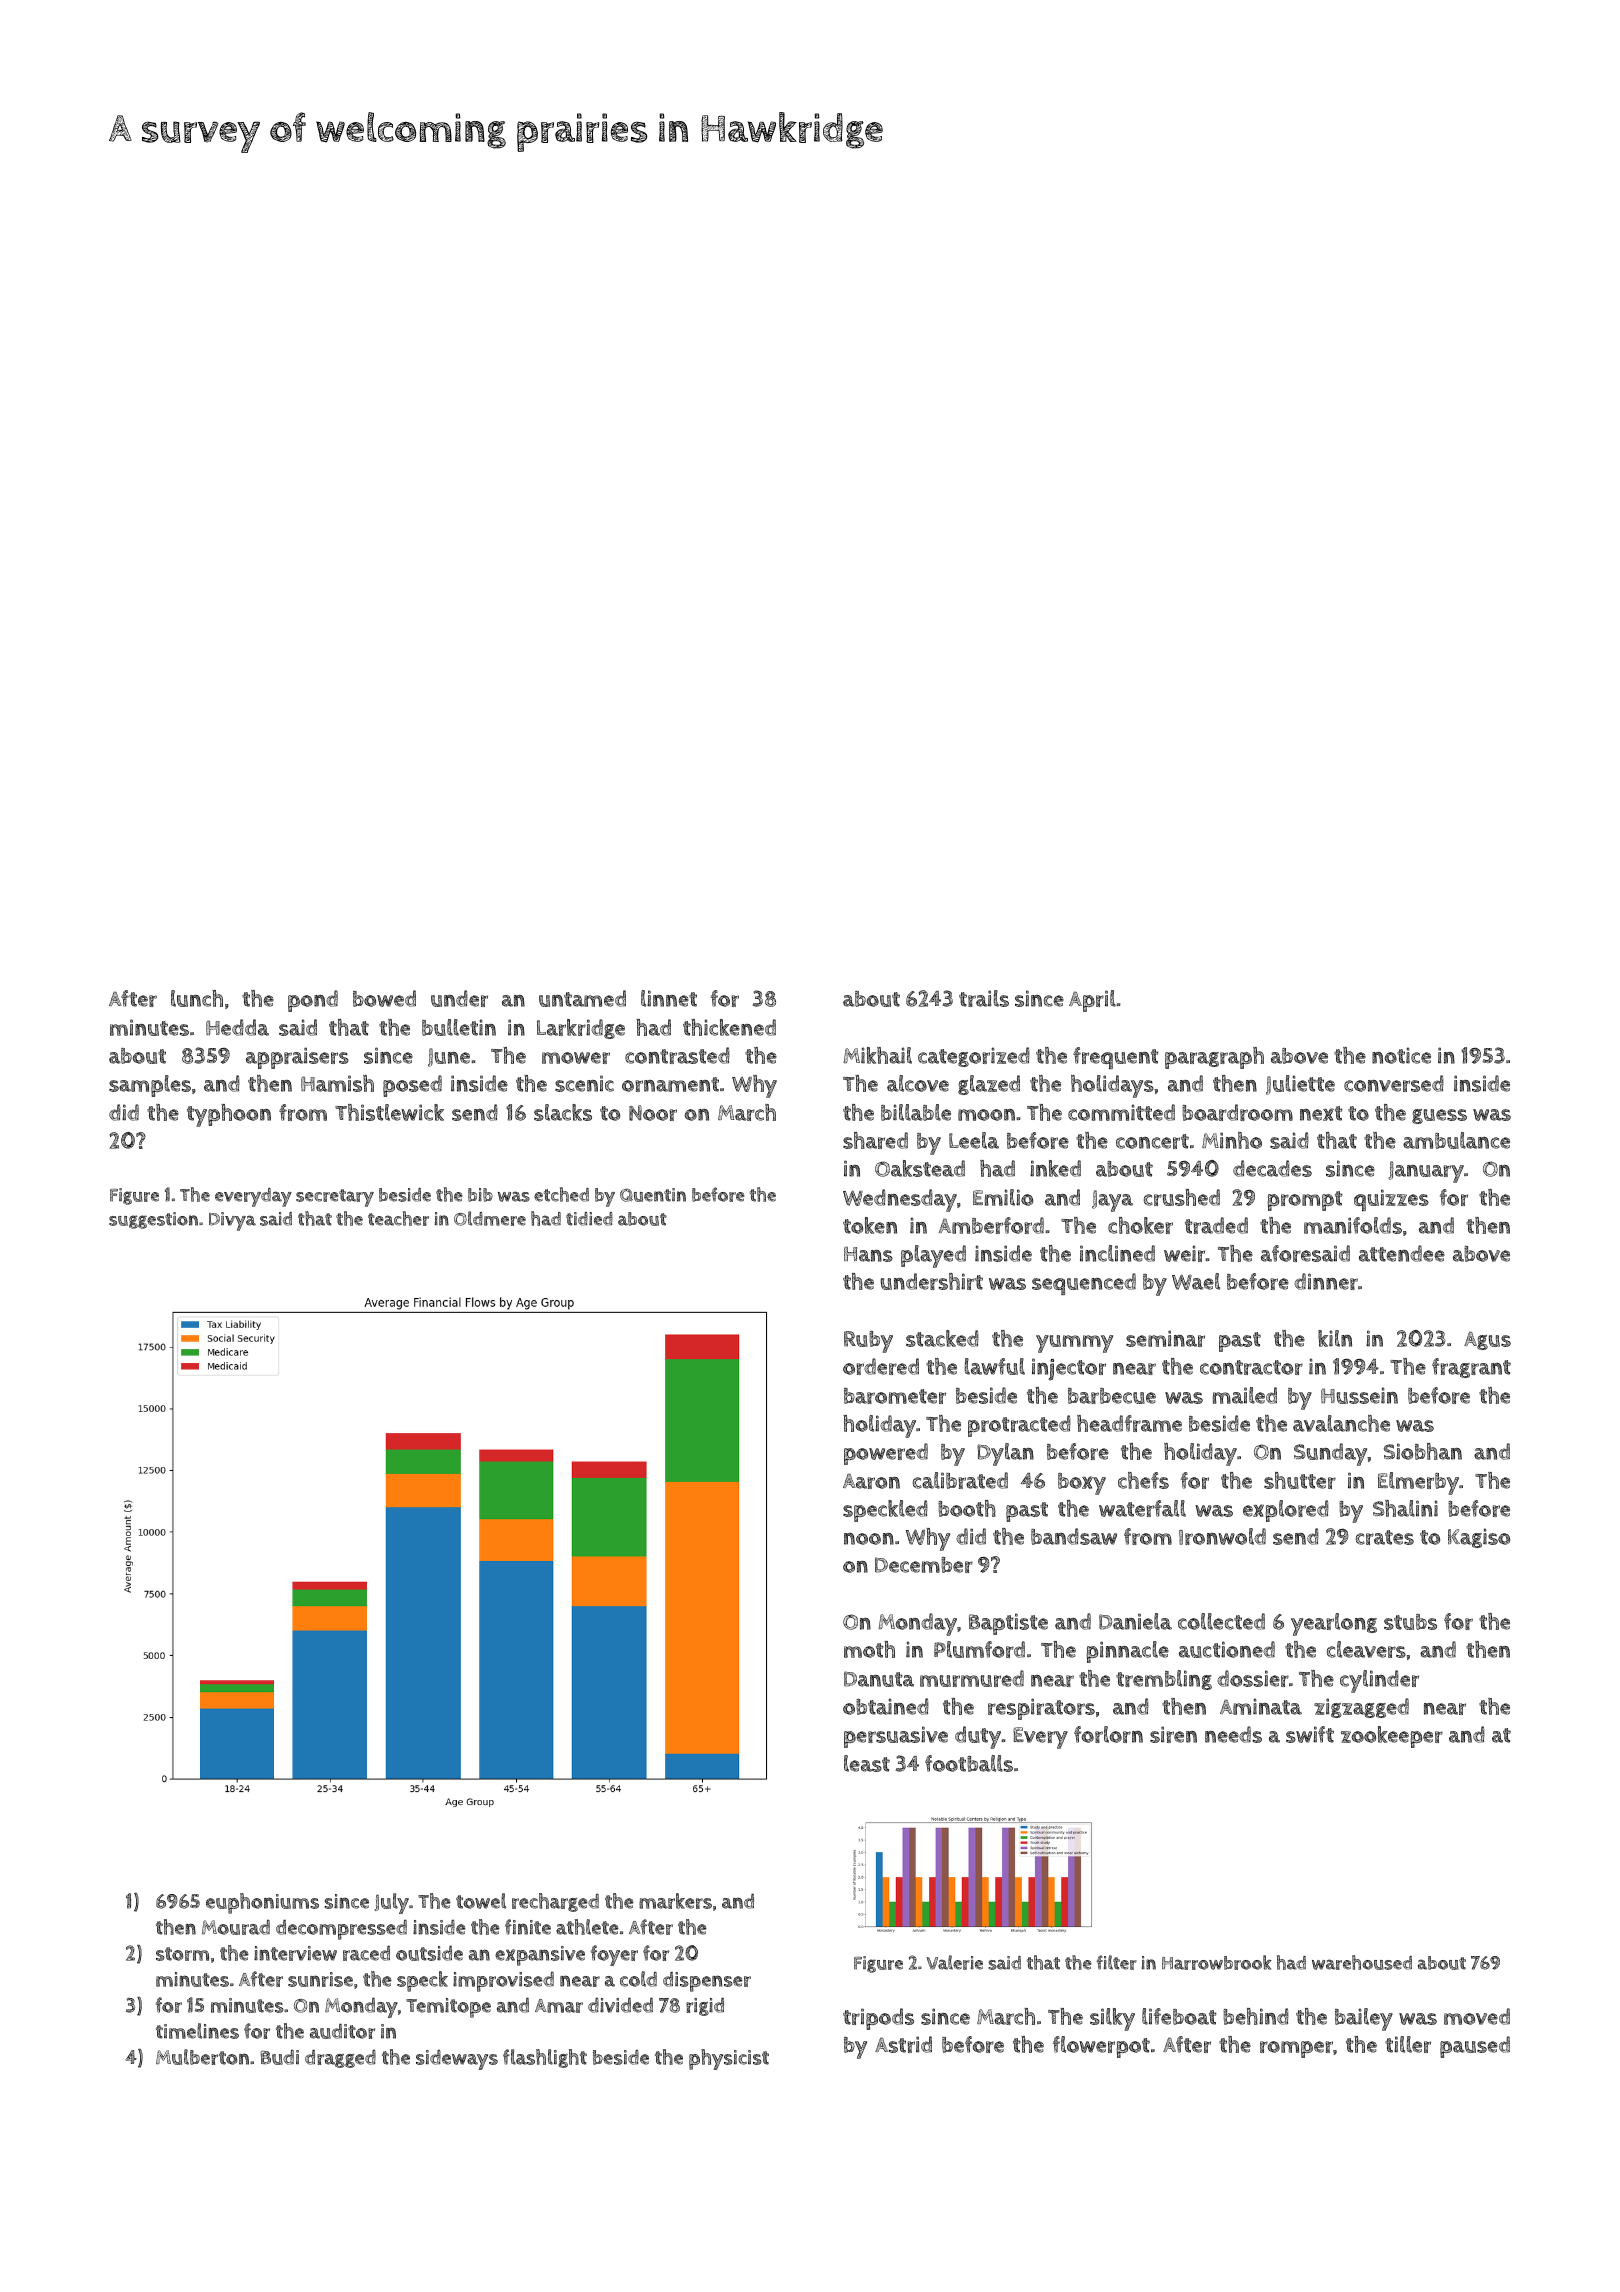 The image size is (1620, 2292). What do you see at coordinates (871, 1481) in the document?
I see `Aaron` at bounding box center [871, 1481].
